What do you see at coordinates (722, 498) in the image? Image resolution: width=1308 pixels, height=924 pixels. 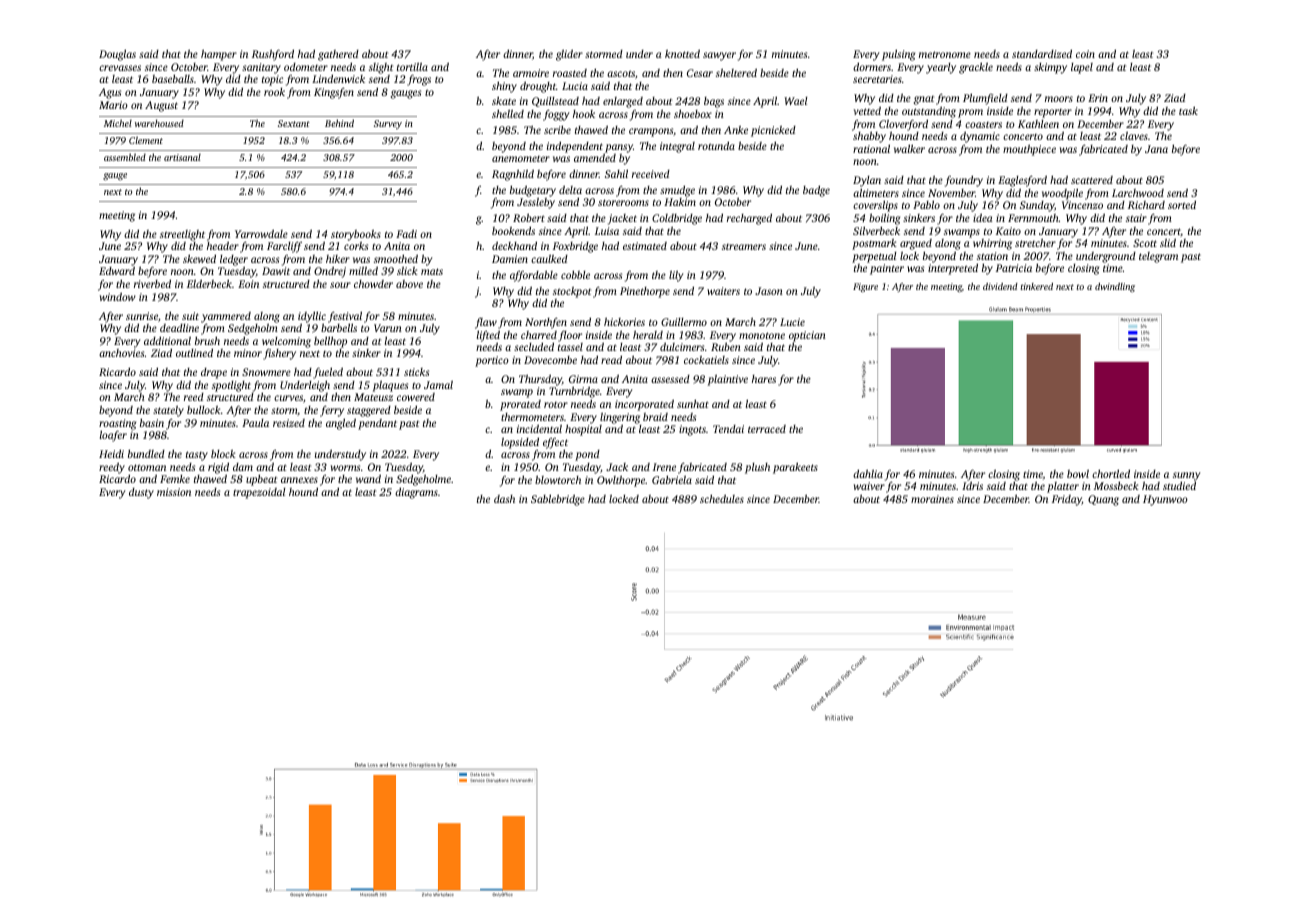 I see `schedules` at bounding box center [722, 498].
